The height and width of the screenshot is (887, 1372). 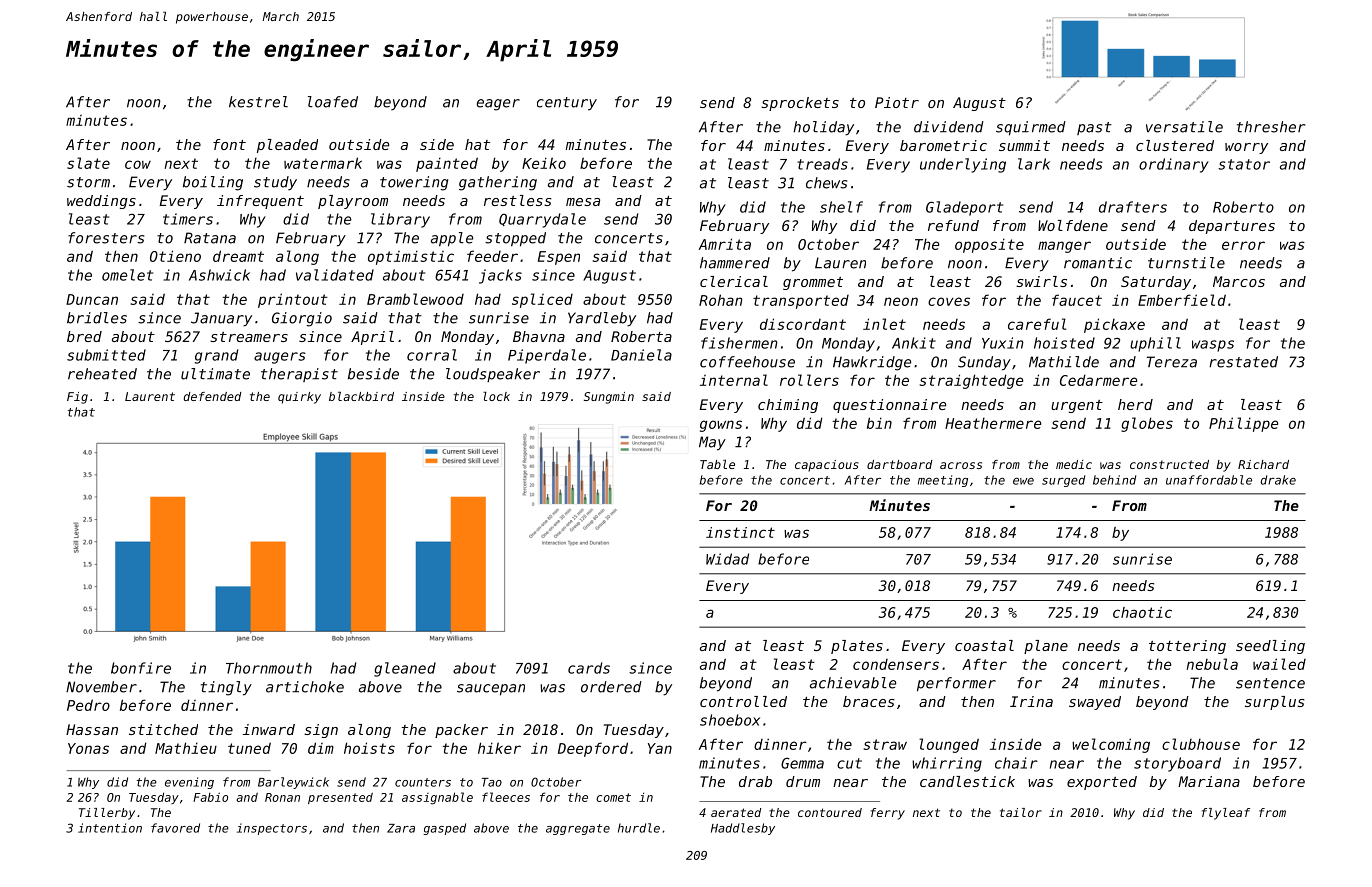 What do you see at coordinates (299, 398) in the screenshot?
I see `quirky` at bounding box center [299, 398].
